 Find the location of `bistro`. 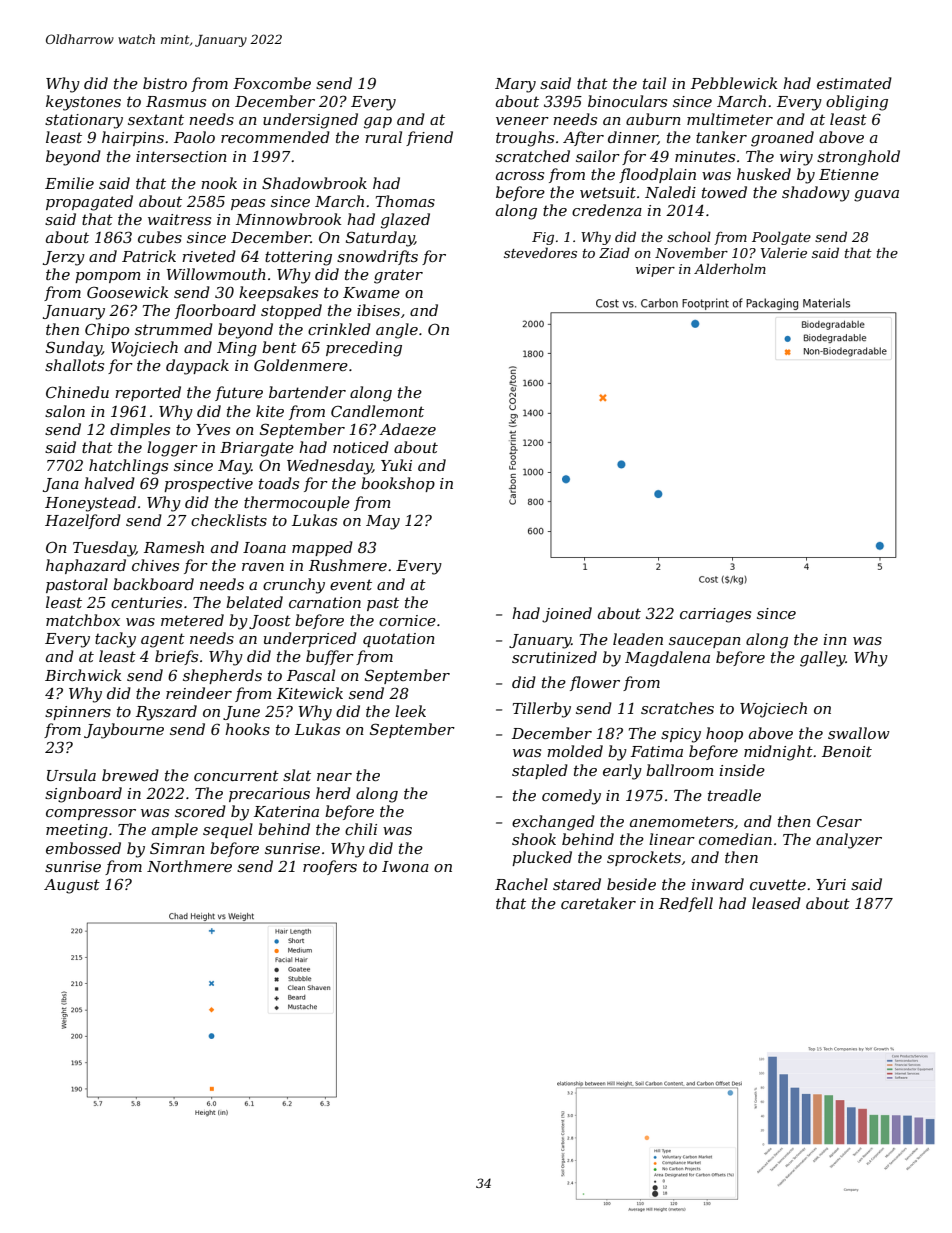

bistro is located at coordinates (165, 83).
